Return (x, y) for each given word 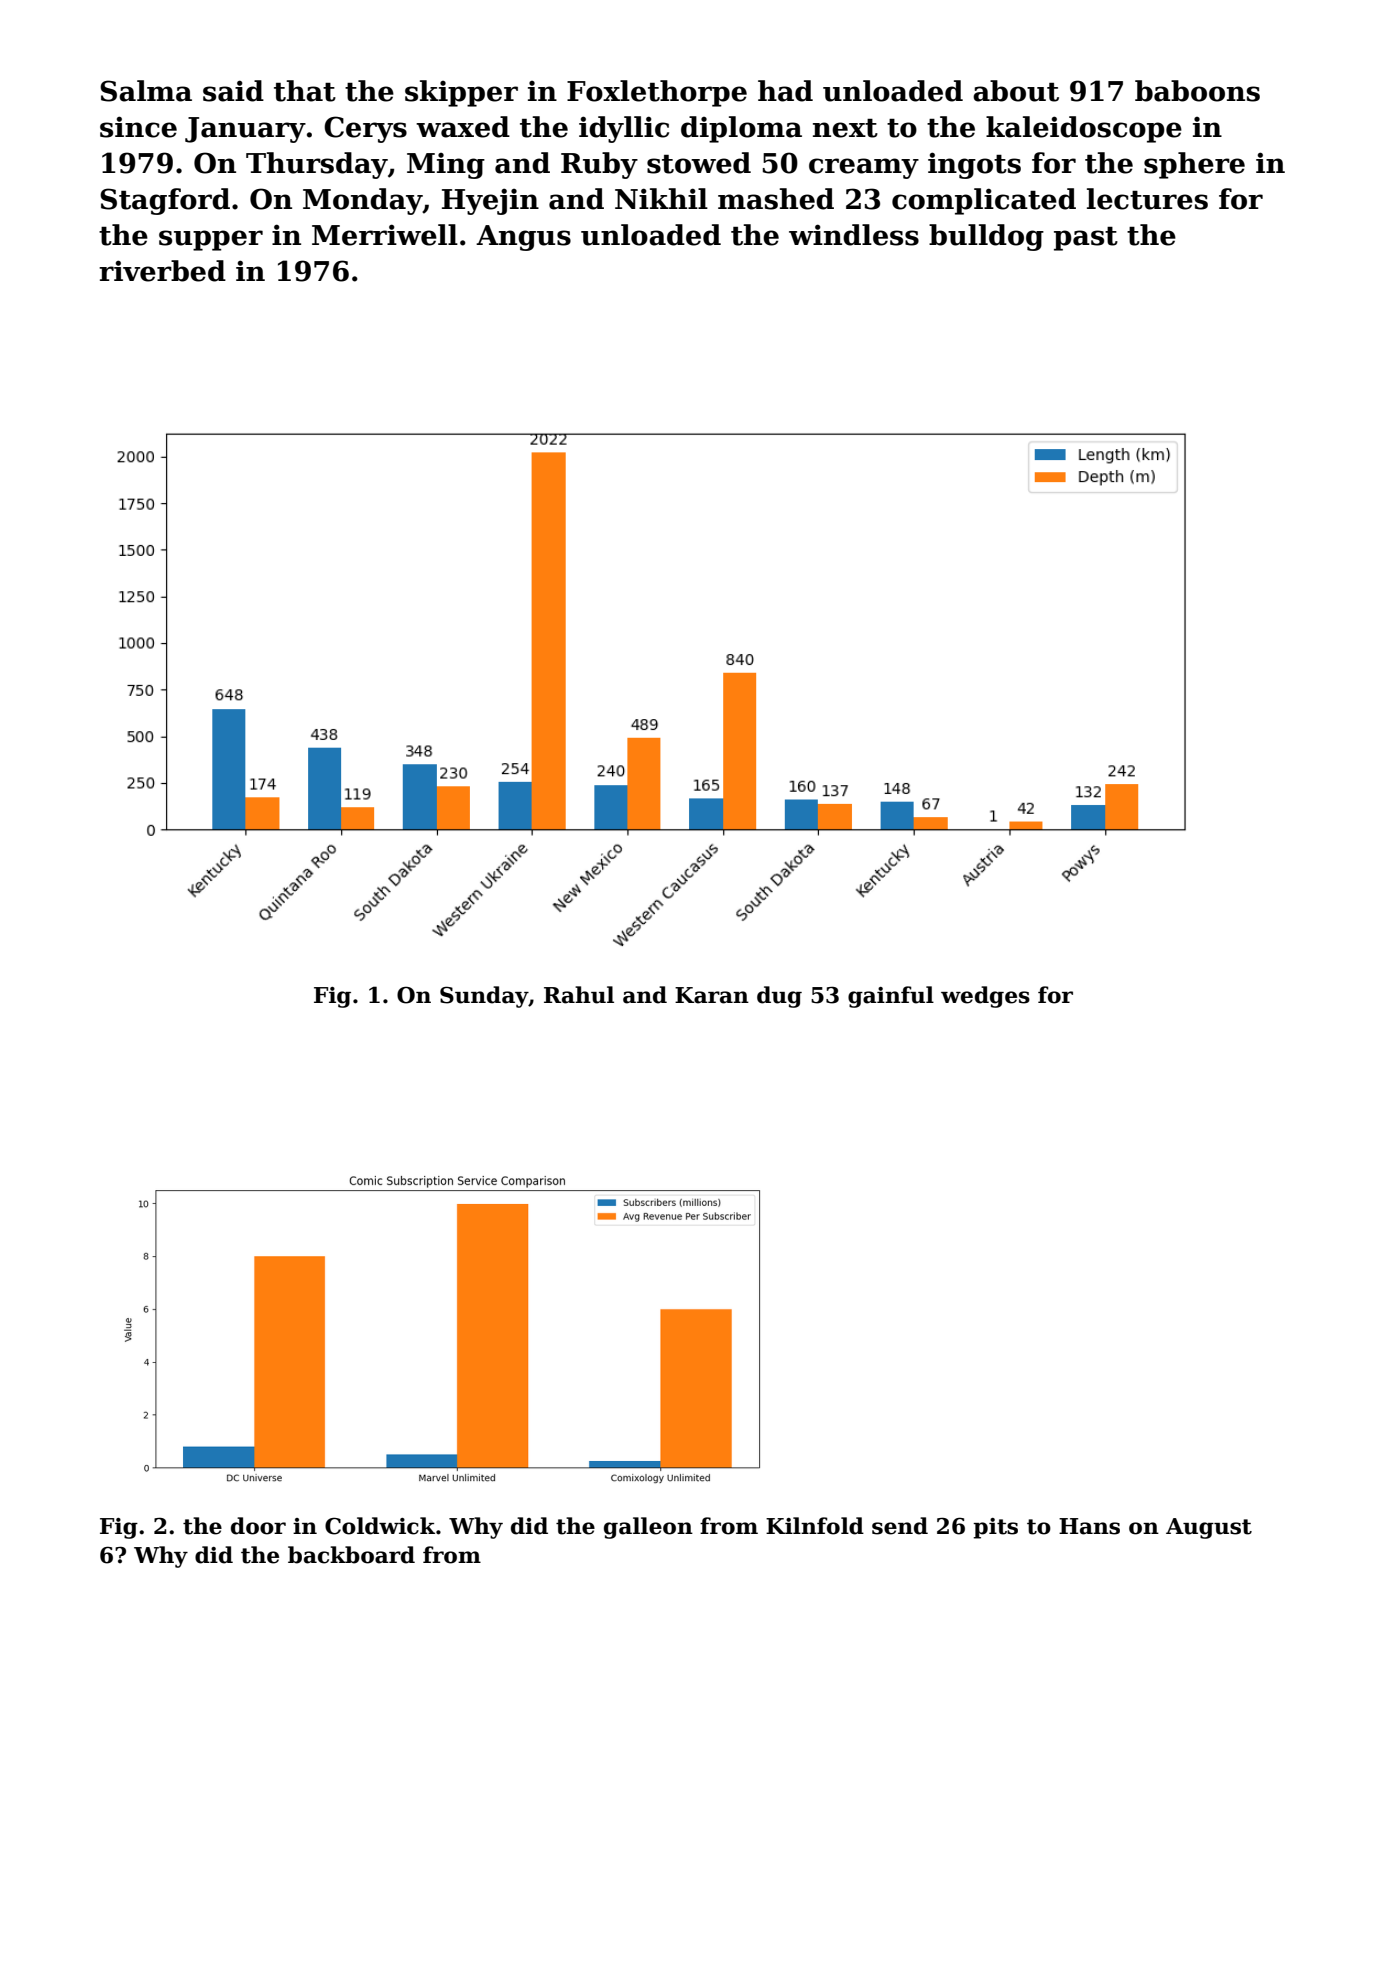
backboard (351, 1555)
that (305, 91)
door (258, 1526)
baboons (1197, 91)
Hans (1089, 1526)
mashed (776, 199)
